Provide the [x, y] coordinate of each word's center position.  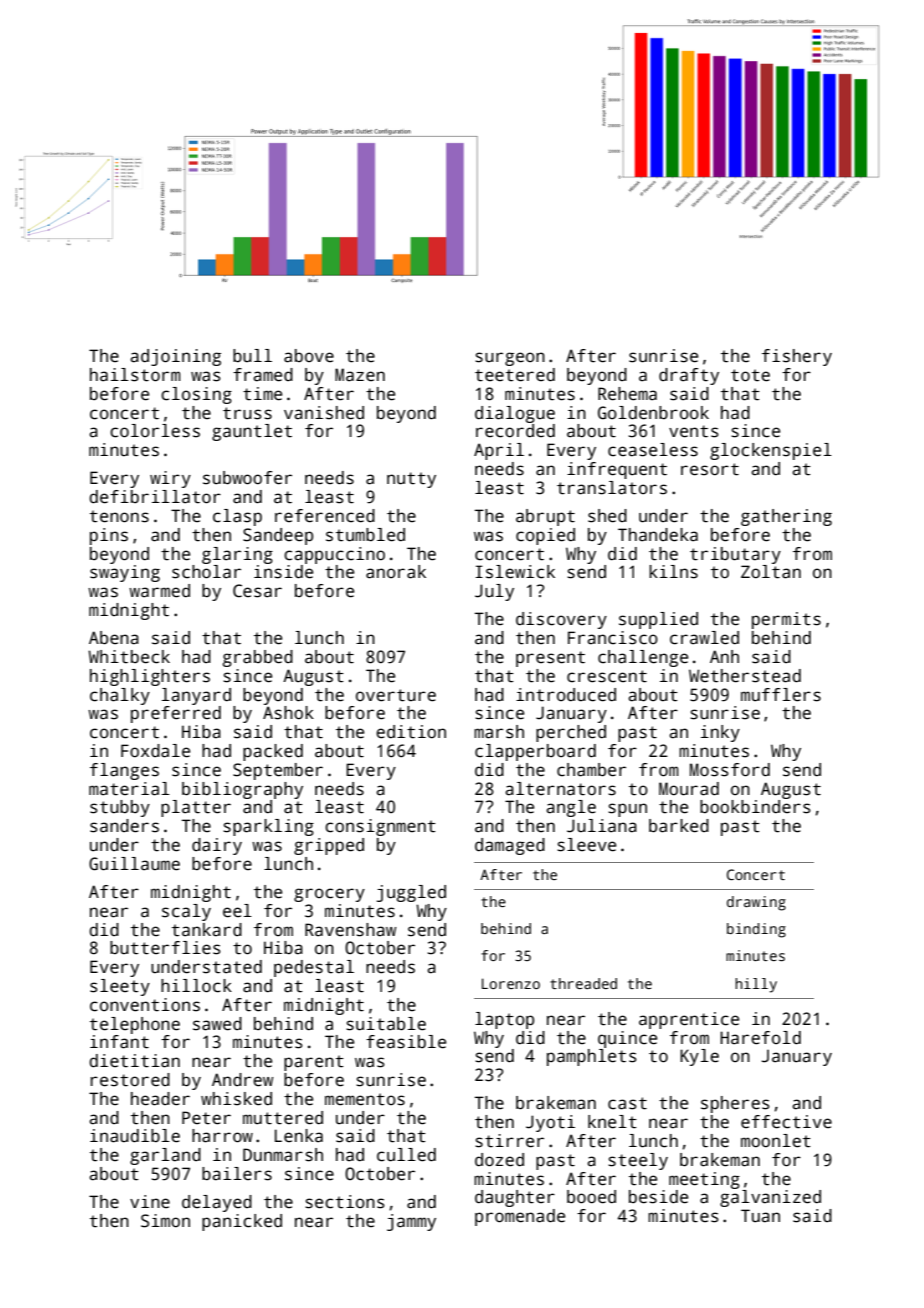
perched [571, 733]
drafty [689, 376]
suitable [386, 1024]
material [129, 789]
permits [786, 620]
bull [252, 356]
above [309, 356]
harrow [222, 1136]
